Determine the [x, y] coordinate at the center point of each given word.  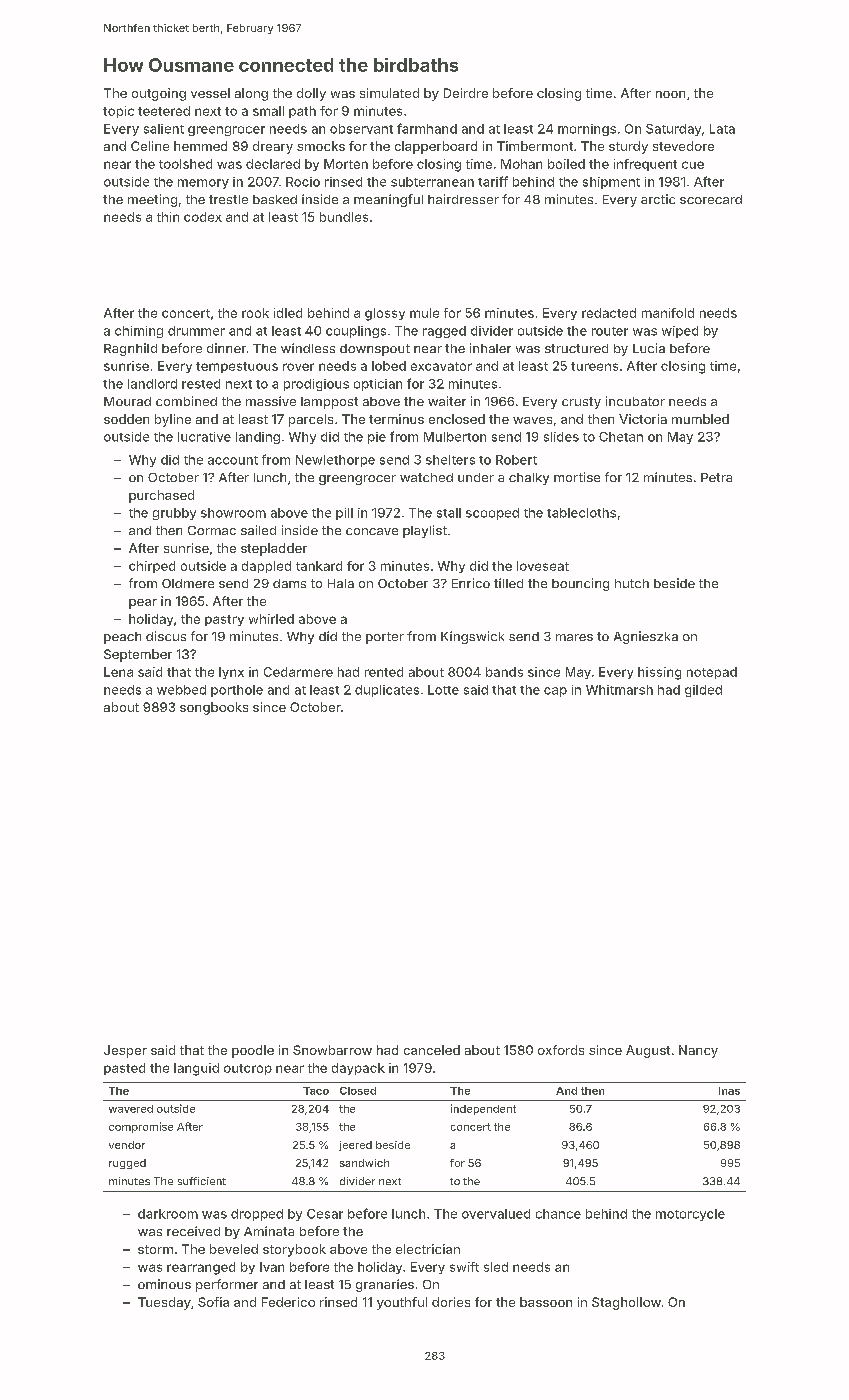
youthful [402, 1303]
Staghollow [626, 1303]
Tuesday [164, 1303]
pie [377, 438]
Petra [716, 477]
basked [275, 199]
